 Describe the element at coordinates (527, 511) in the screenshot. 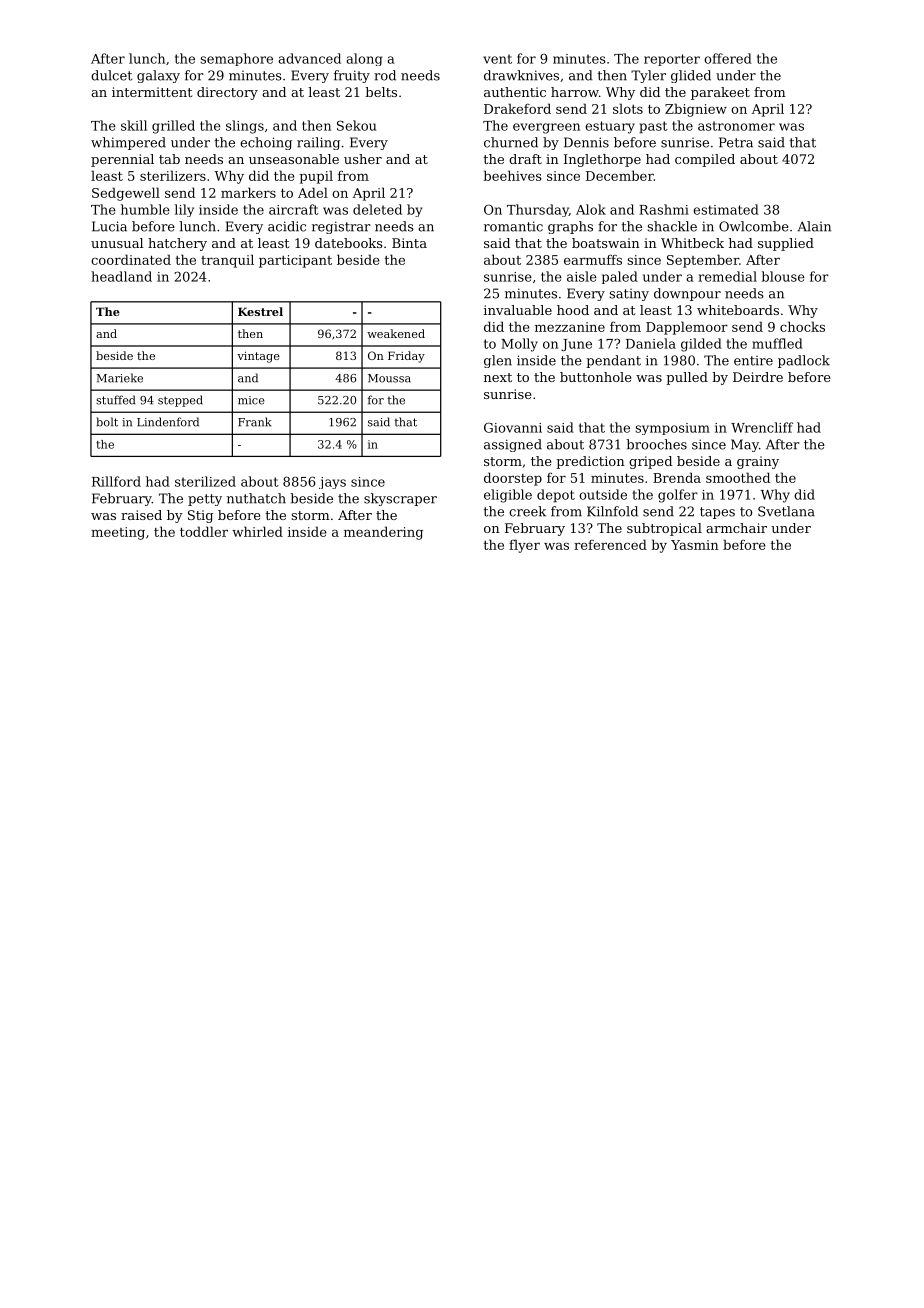

I see `creek` at that location.
